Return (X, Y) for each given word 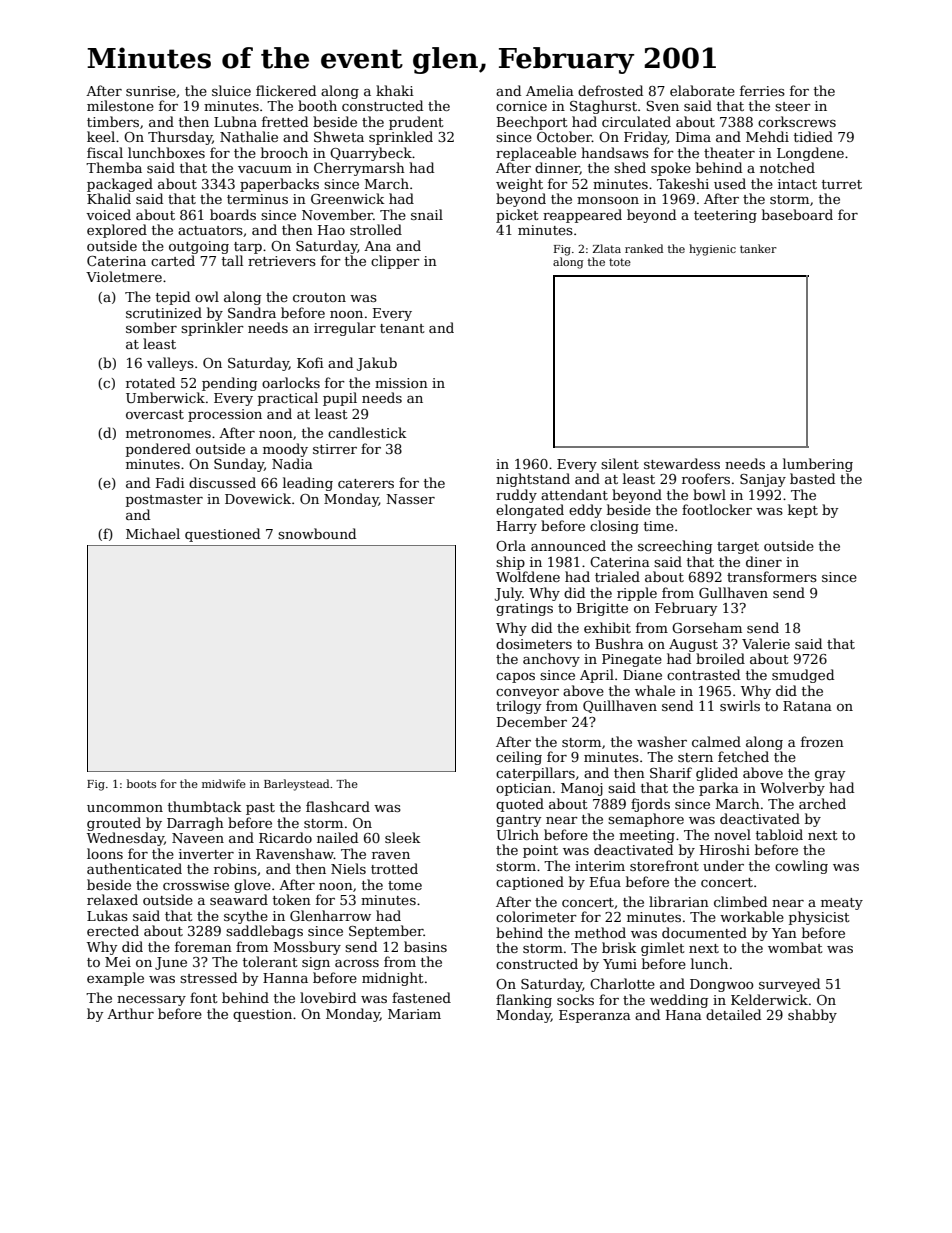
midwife (224, 783)
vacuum (265, 169)
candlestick (367, 432)
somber (151, 327)
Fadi (170, 482)
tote (620, 262)
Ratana (807, 706)
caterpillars (535, 774)
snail (427, 214)
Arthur (130, 1013)
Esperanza (595, 1016)
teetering (725, 216)
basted (812, 478)
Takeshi (683, 183)
